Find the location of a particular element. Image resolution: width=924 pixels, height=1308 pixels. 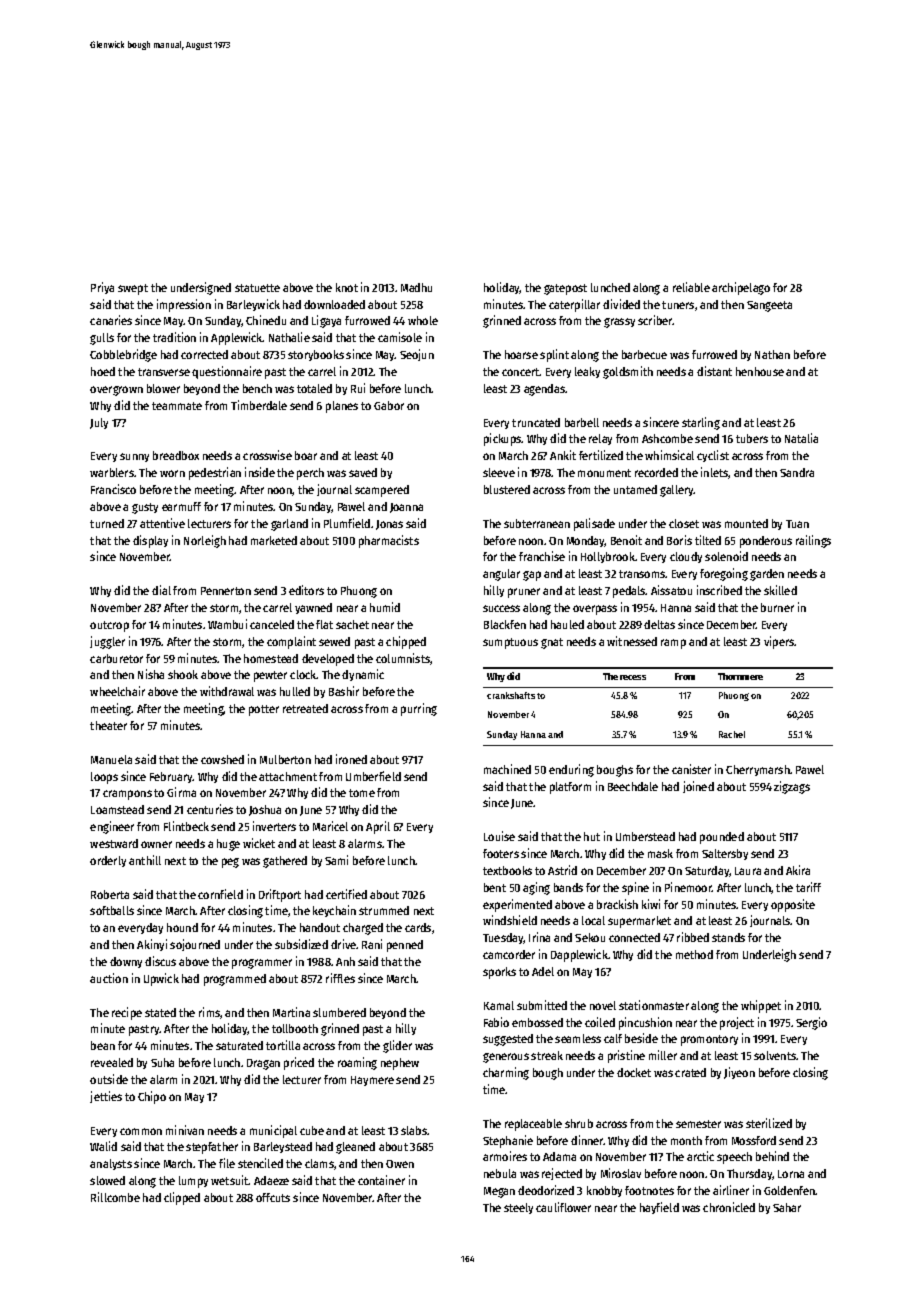

knot is located at coordinates (347, 287).
